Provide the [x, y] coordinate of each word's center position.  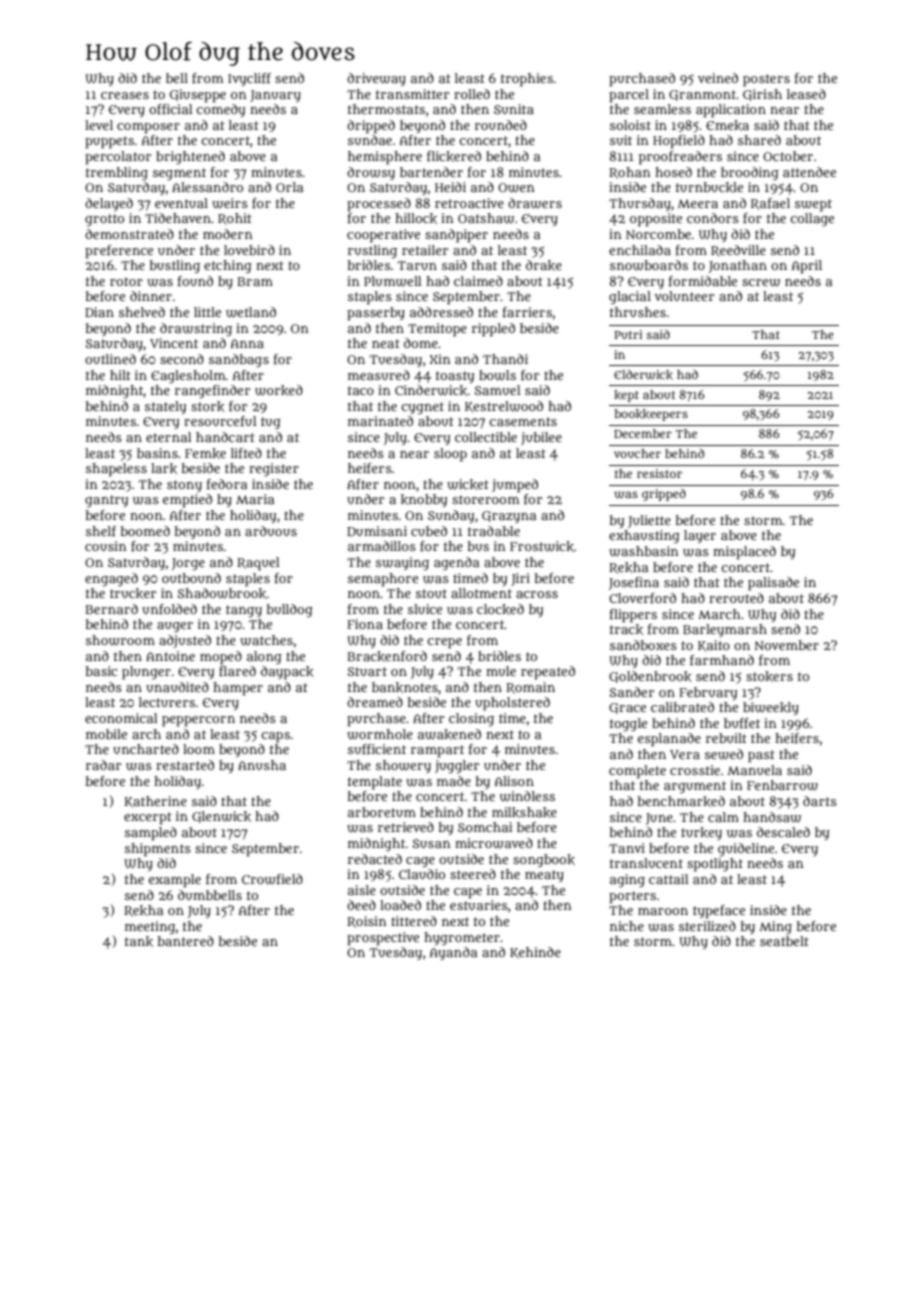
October [788, 156]
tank [139, 941]
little [207, 312]
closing [471, 719]
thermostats [386, 109]
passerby [376, 314]
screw [761, 283]
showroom [120, 640]
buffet [742, 723]
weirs [230, 203]
